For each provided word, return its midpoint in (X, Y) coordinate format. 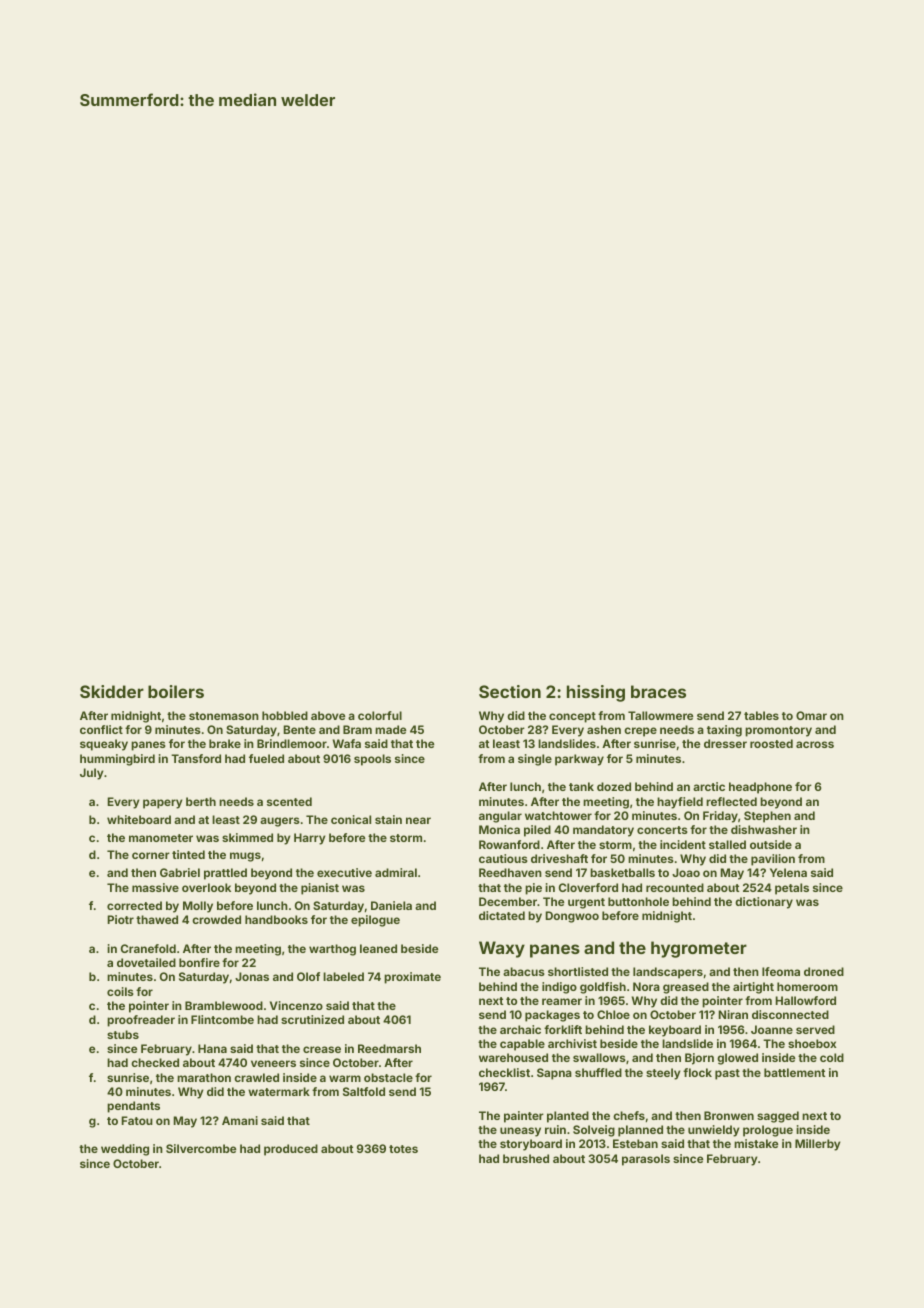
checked (155, 1062)
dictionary (764, 903)
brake (225, 743)
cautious (503, 858)
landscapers (668, 973)
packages (552, 1016)
